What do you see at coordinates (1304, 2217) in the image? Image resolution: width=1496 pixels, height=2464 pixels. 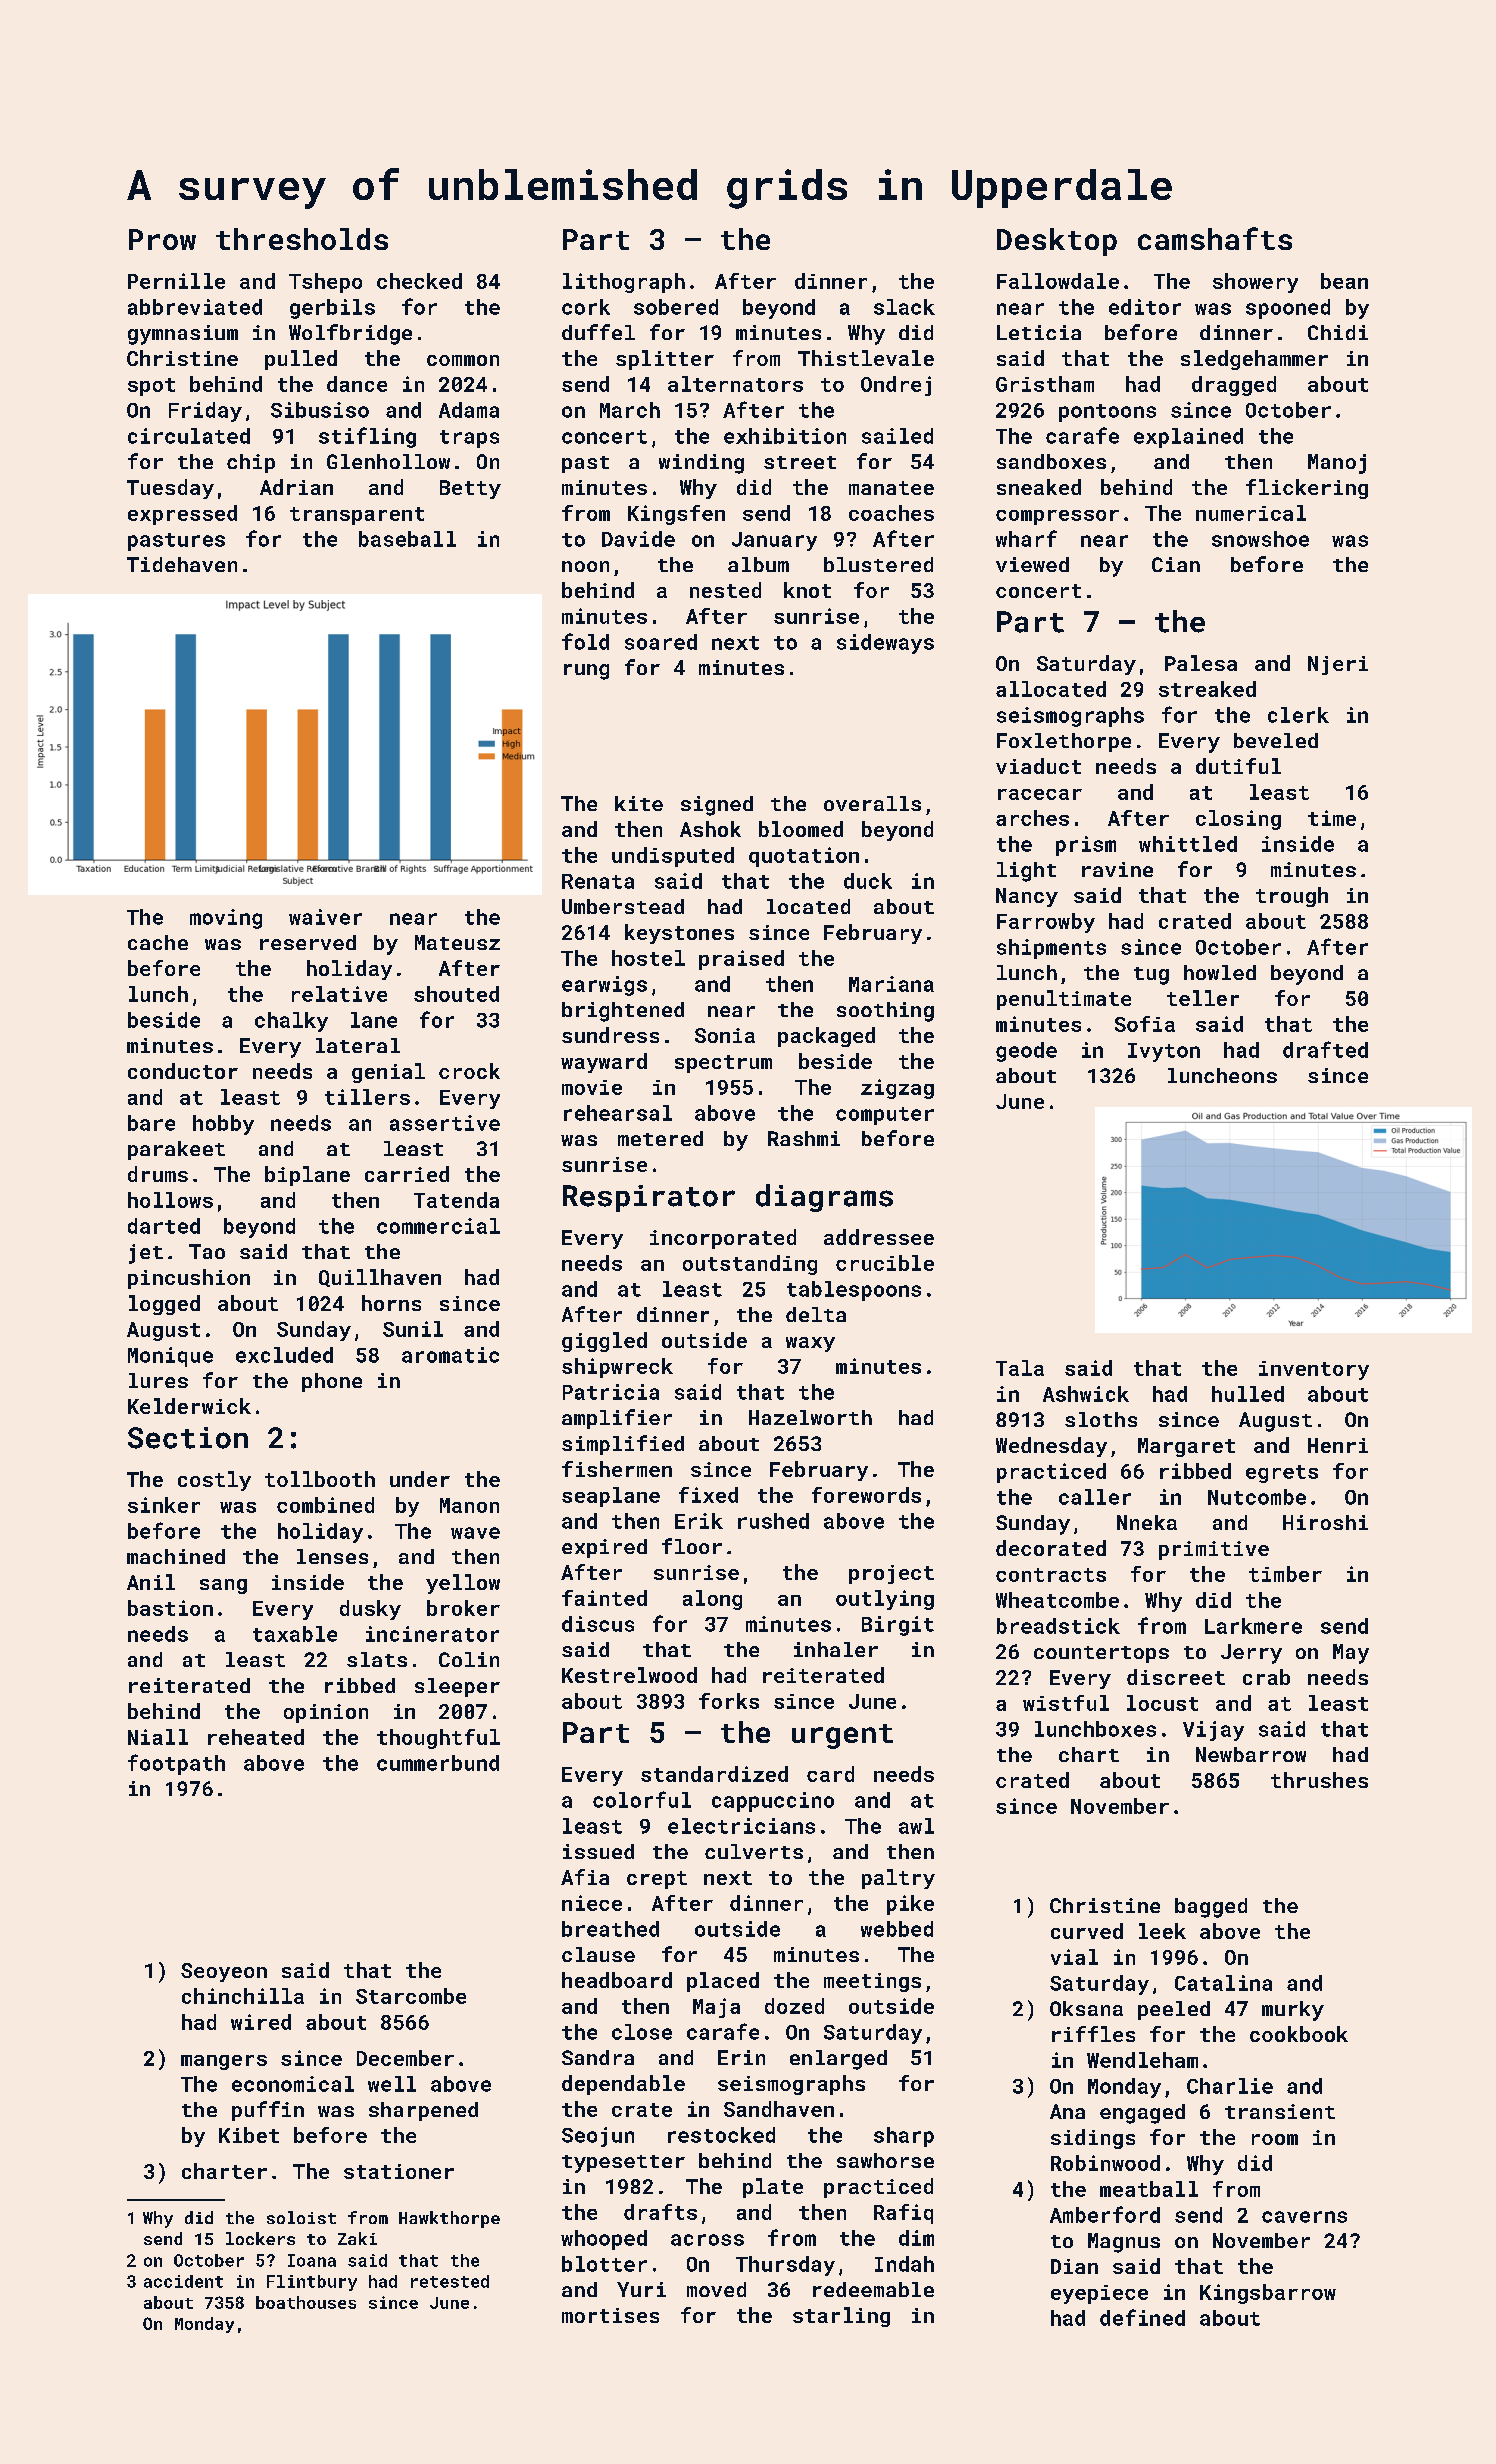 I see `caverns` at bounding box center [1304, 2217].
